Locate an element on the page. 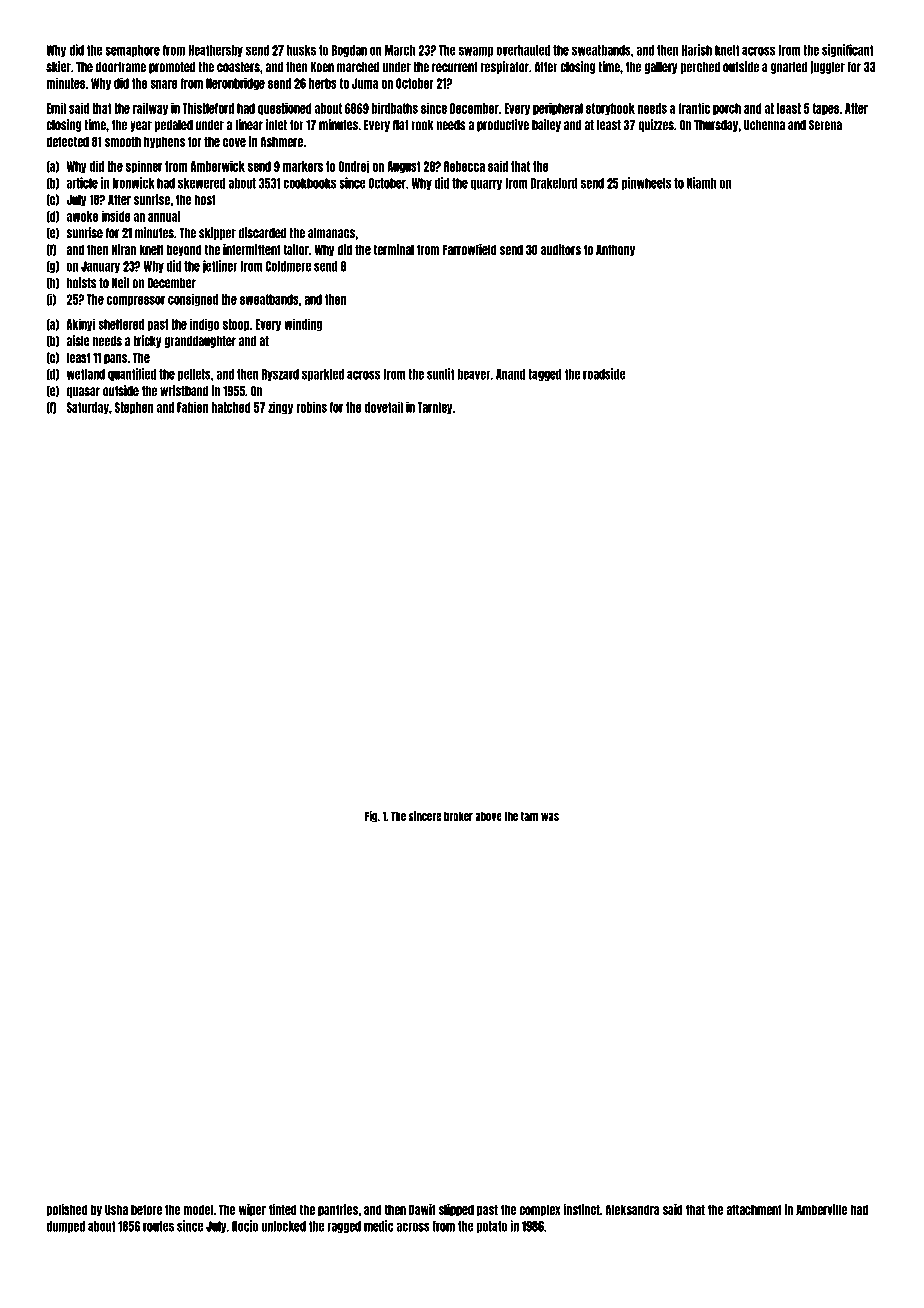 This image has height=1308, width=924. robins is located at coordinates (311, 407).
